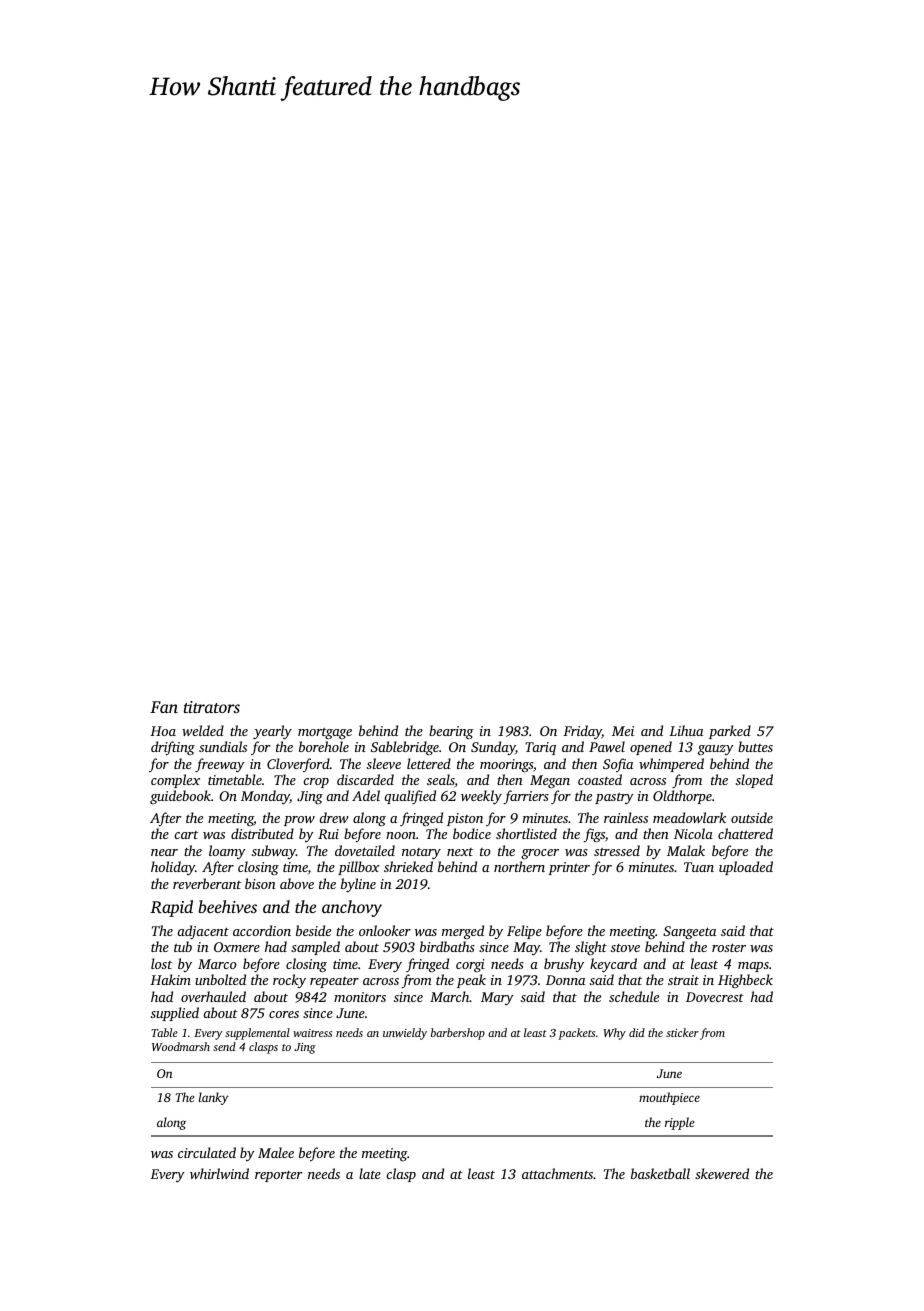 The width and height of the document is (924, 1311). I want to click on bearing, so click(451, 732).
